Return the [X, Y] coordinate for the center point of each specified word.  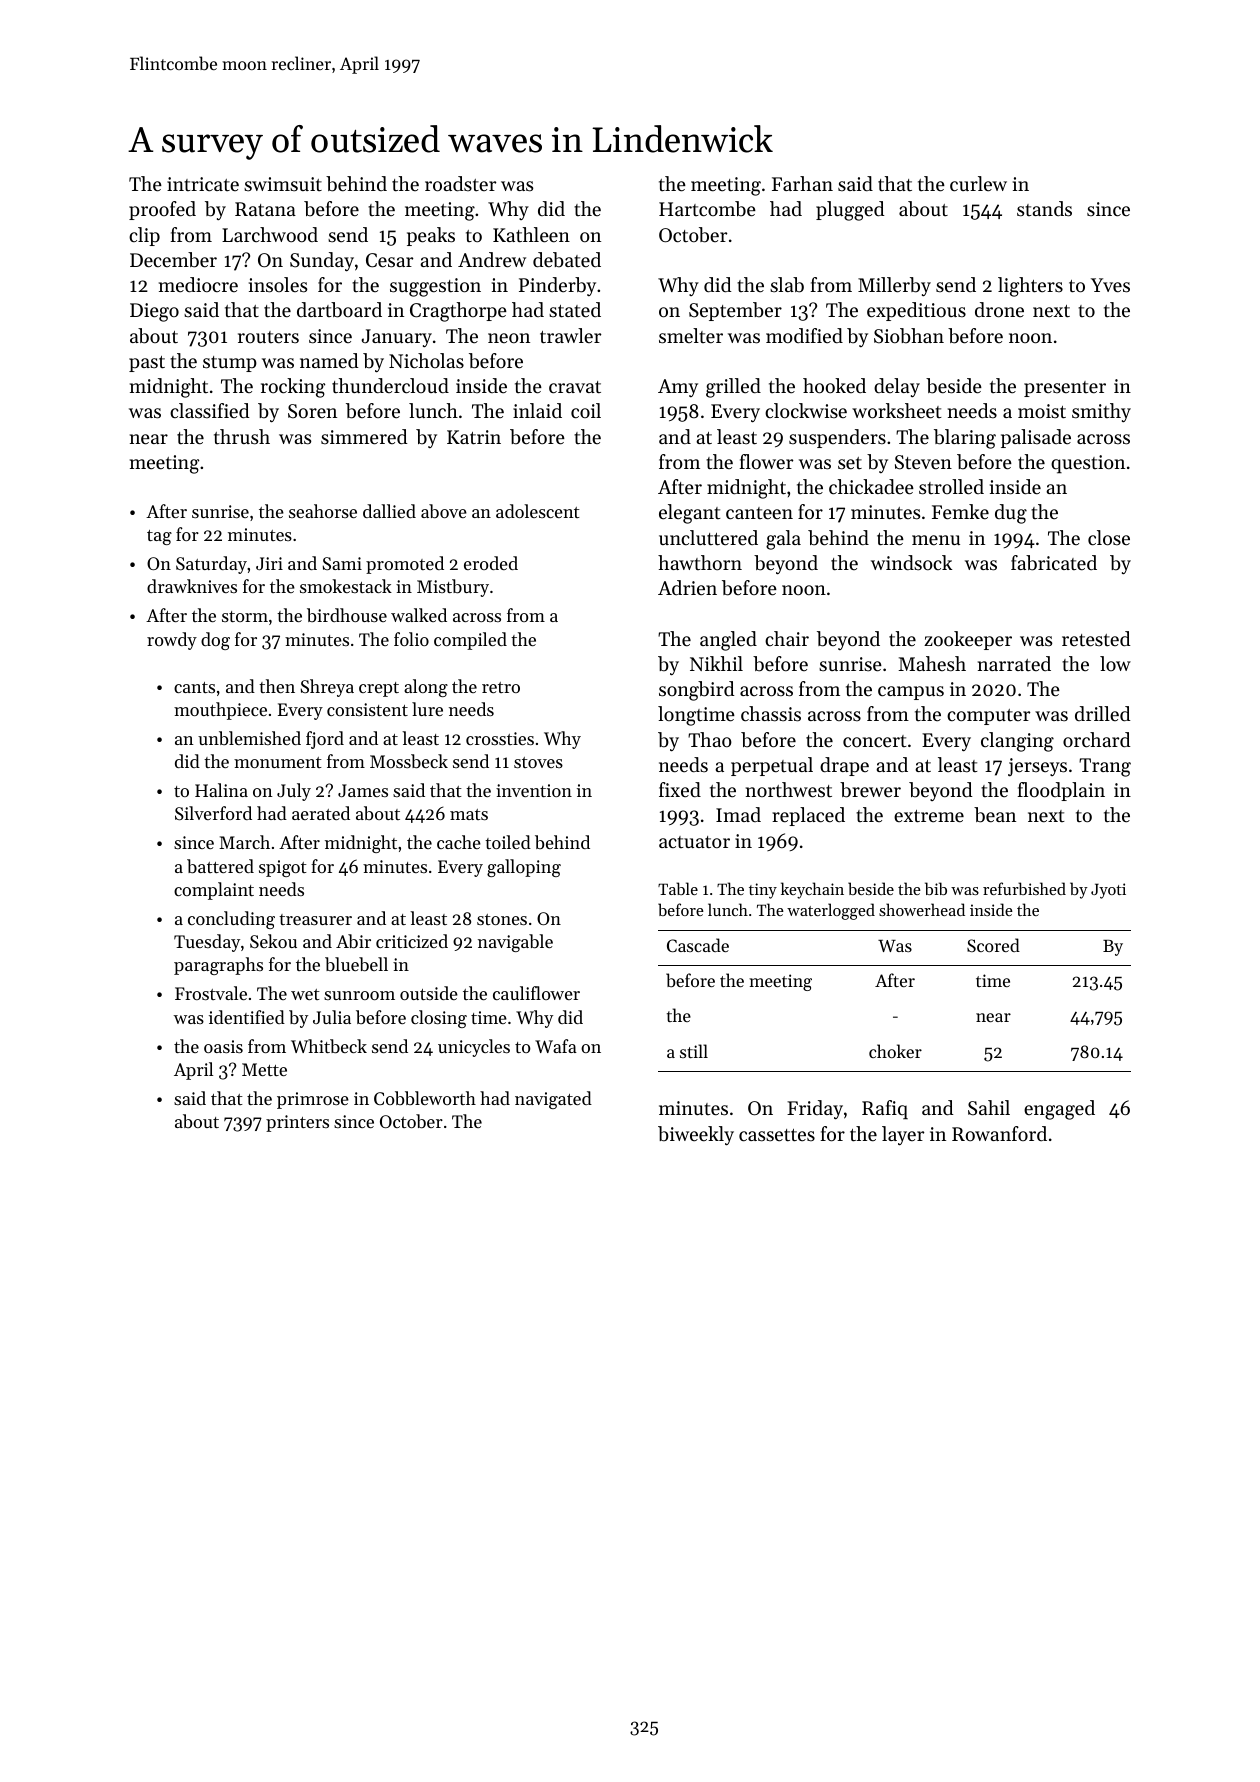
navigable [515, 943]
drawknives [192, 586]
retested [1096, 639]
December [173, 260]
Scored [993, 945]
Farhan [802, 183]
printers [297, 1123]
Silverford [213, 813]
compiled [470, 641]
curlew [978, 184]
